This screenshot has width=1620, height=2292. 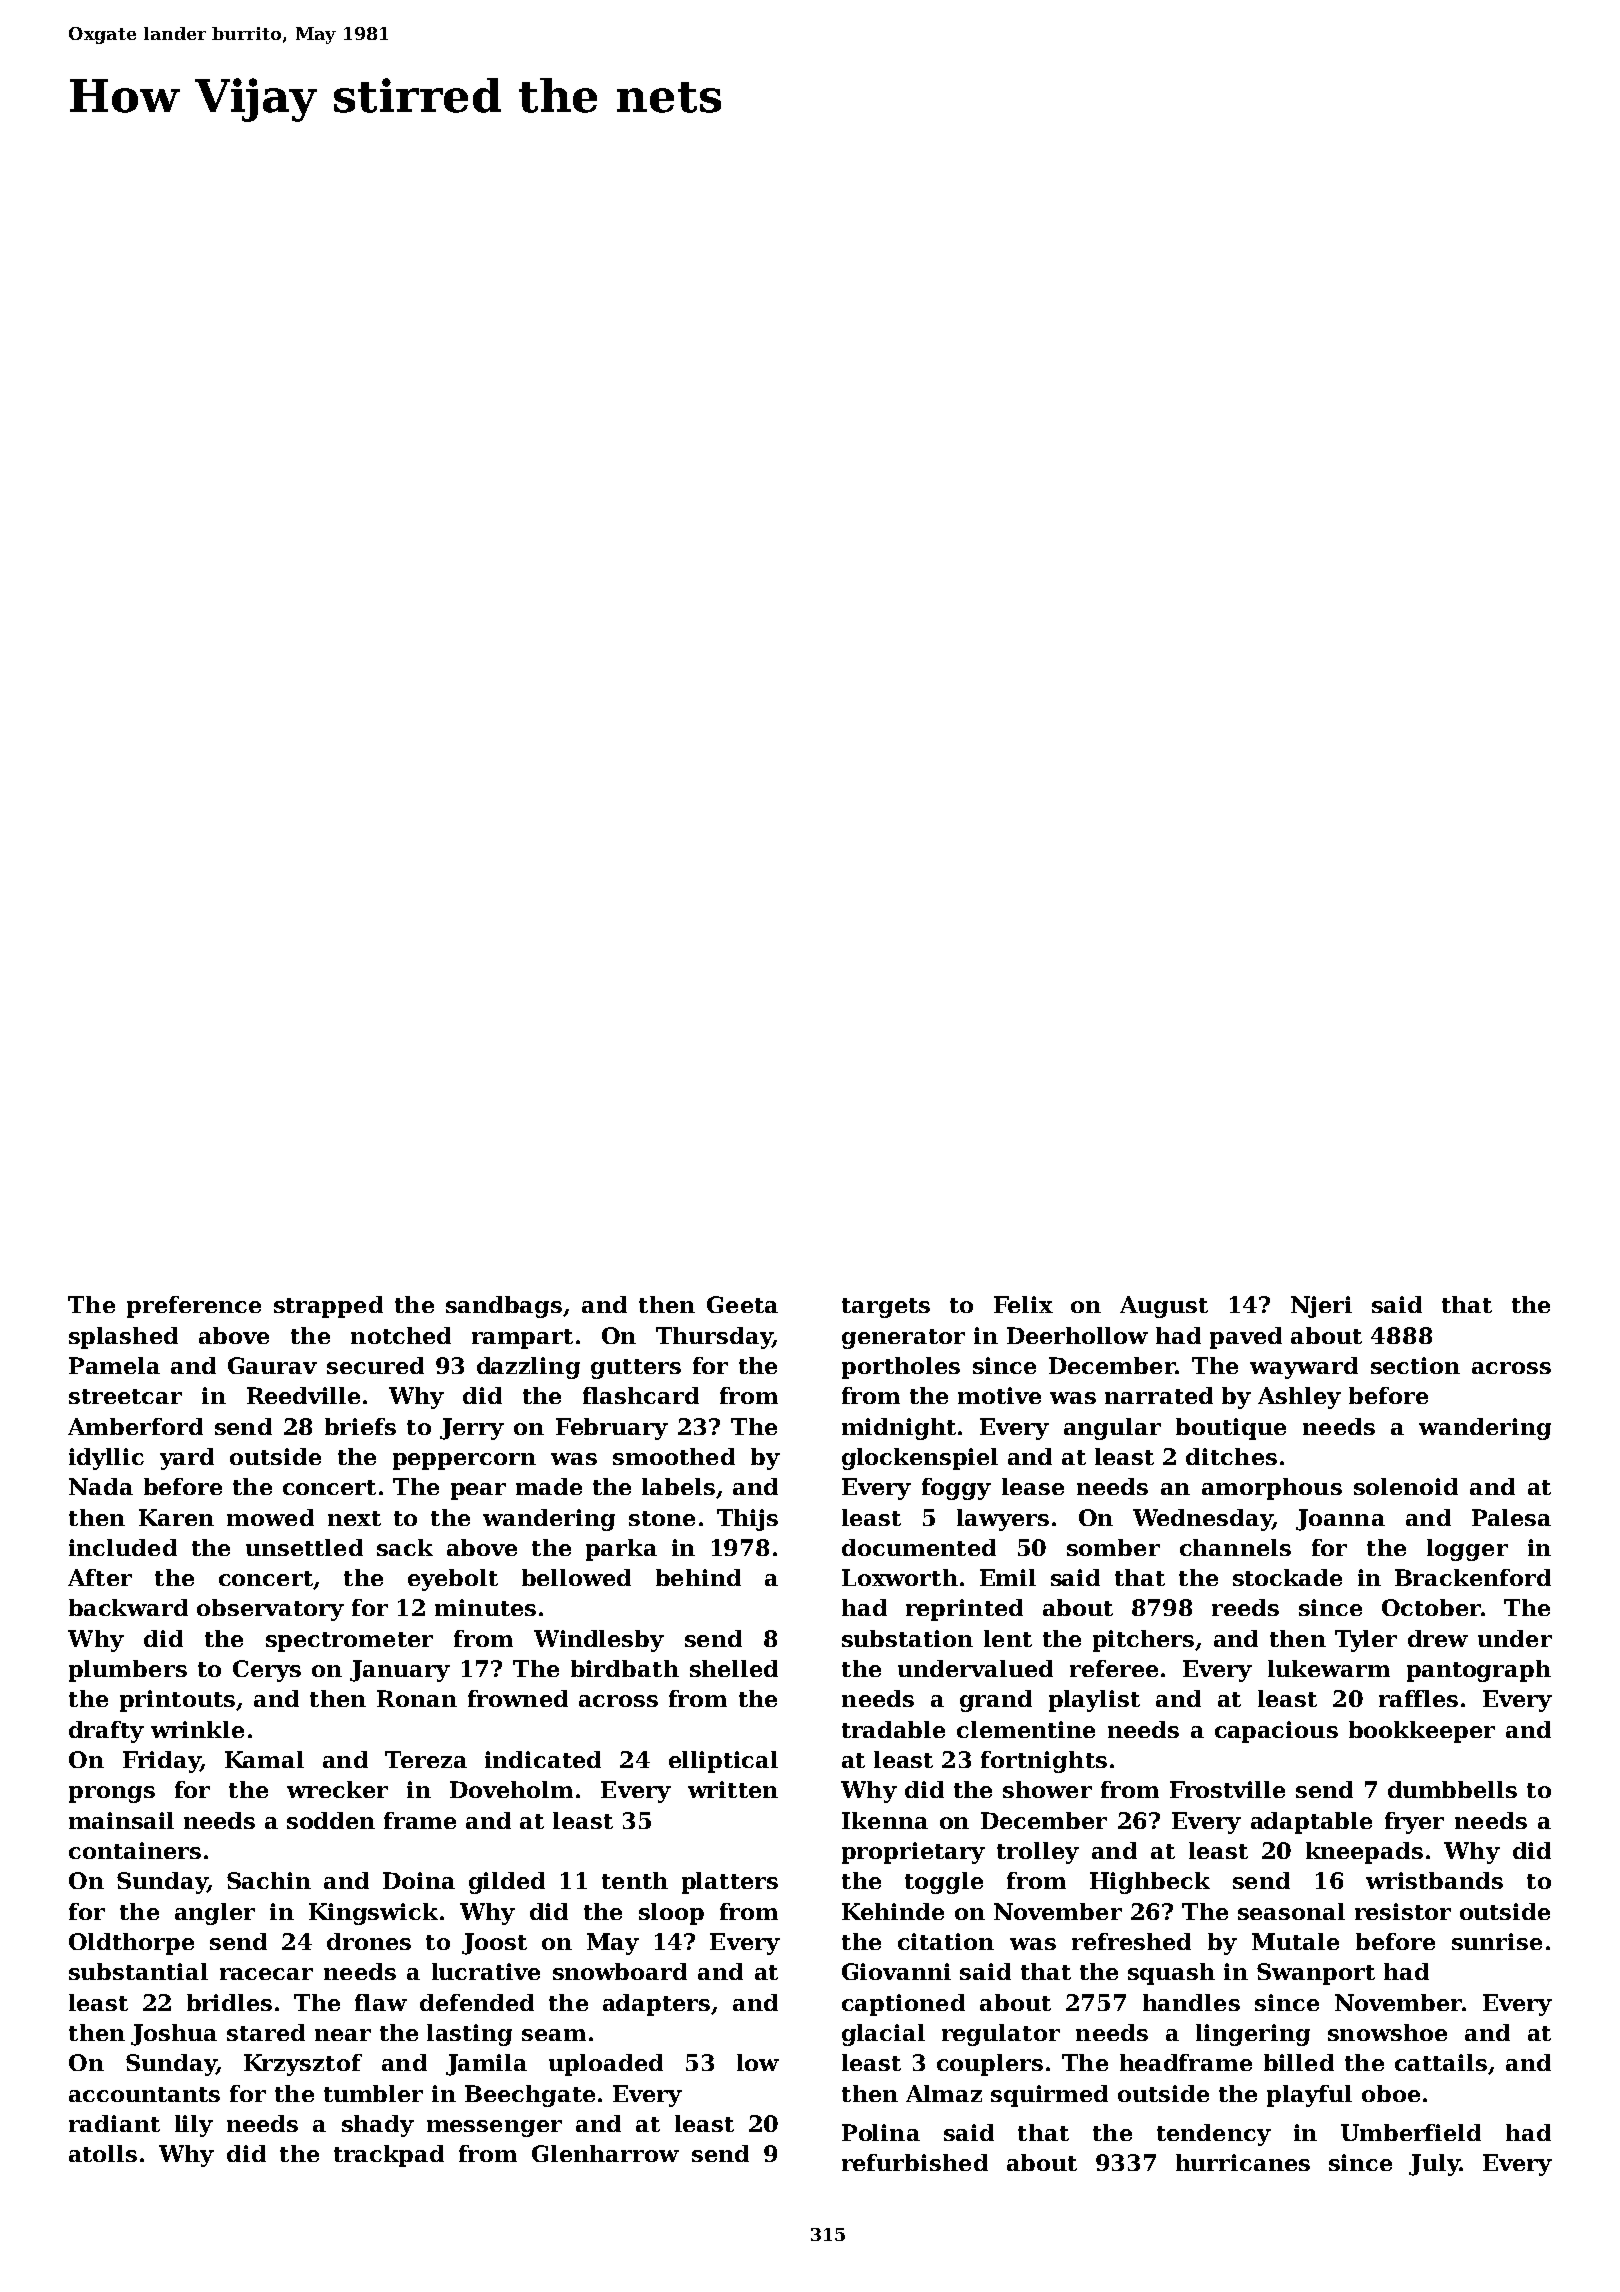 What do you see at coordinates (1077, 1335) in the screenshot?
I see `Deerhollow` at bounding box center [1077, 1335].
